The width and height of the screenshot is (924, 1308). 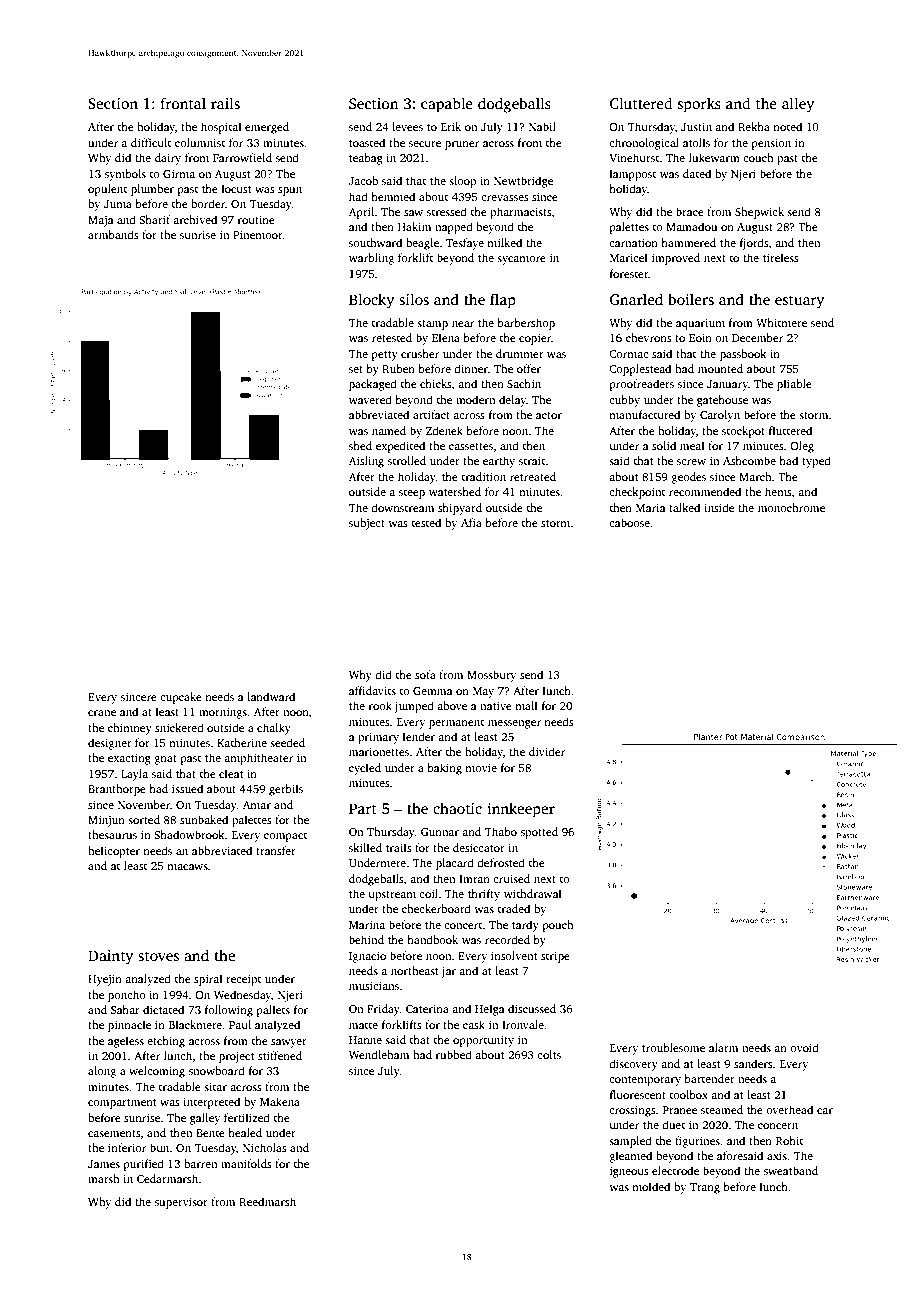 What do you see at coordinates (644, 144) in the screenshot?
I see `chronological` at bounding box center [644, 144].
